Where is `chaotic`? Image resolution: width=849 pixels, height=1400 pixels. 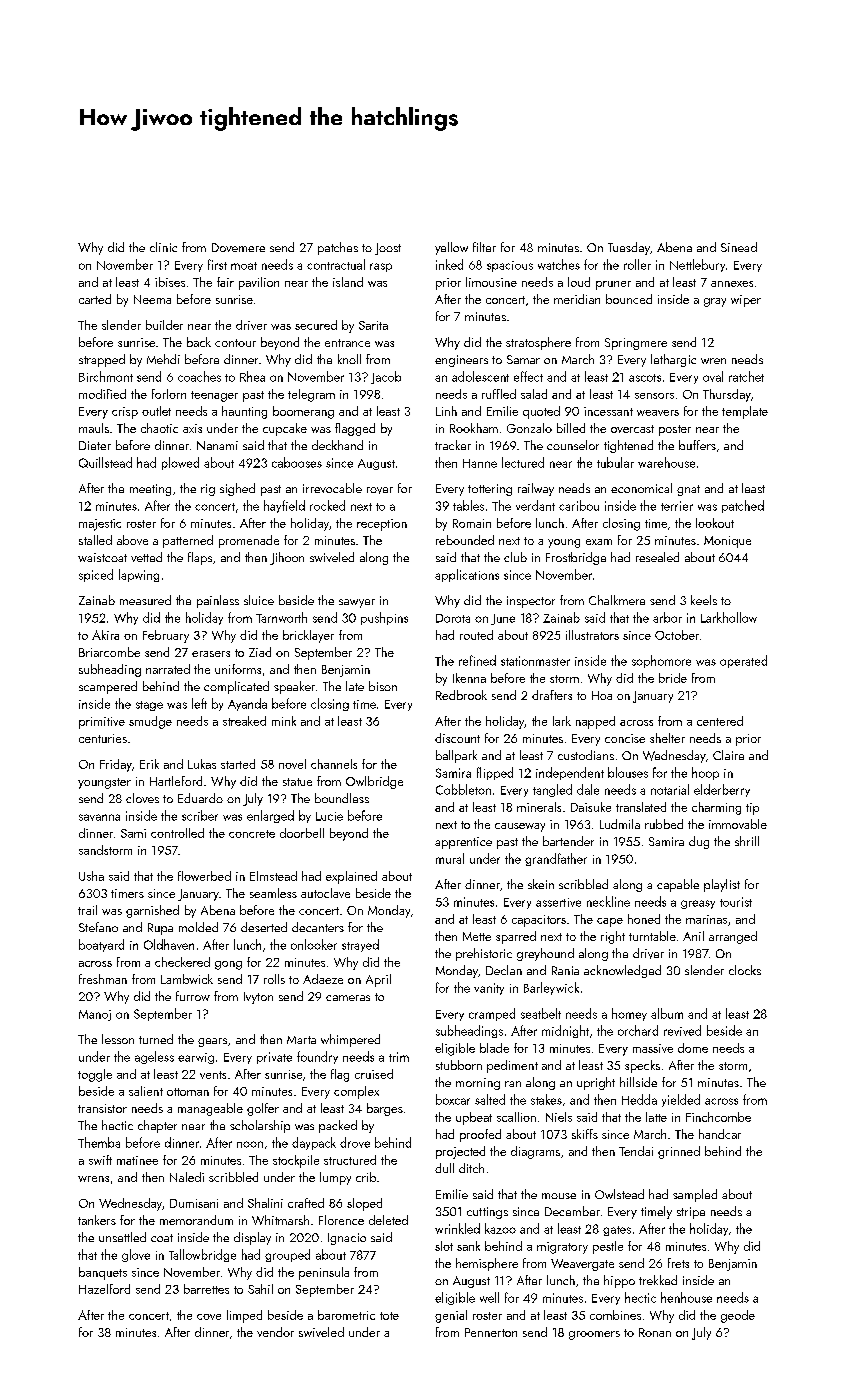
chaotic is located at coordinates (159, 428).
